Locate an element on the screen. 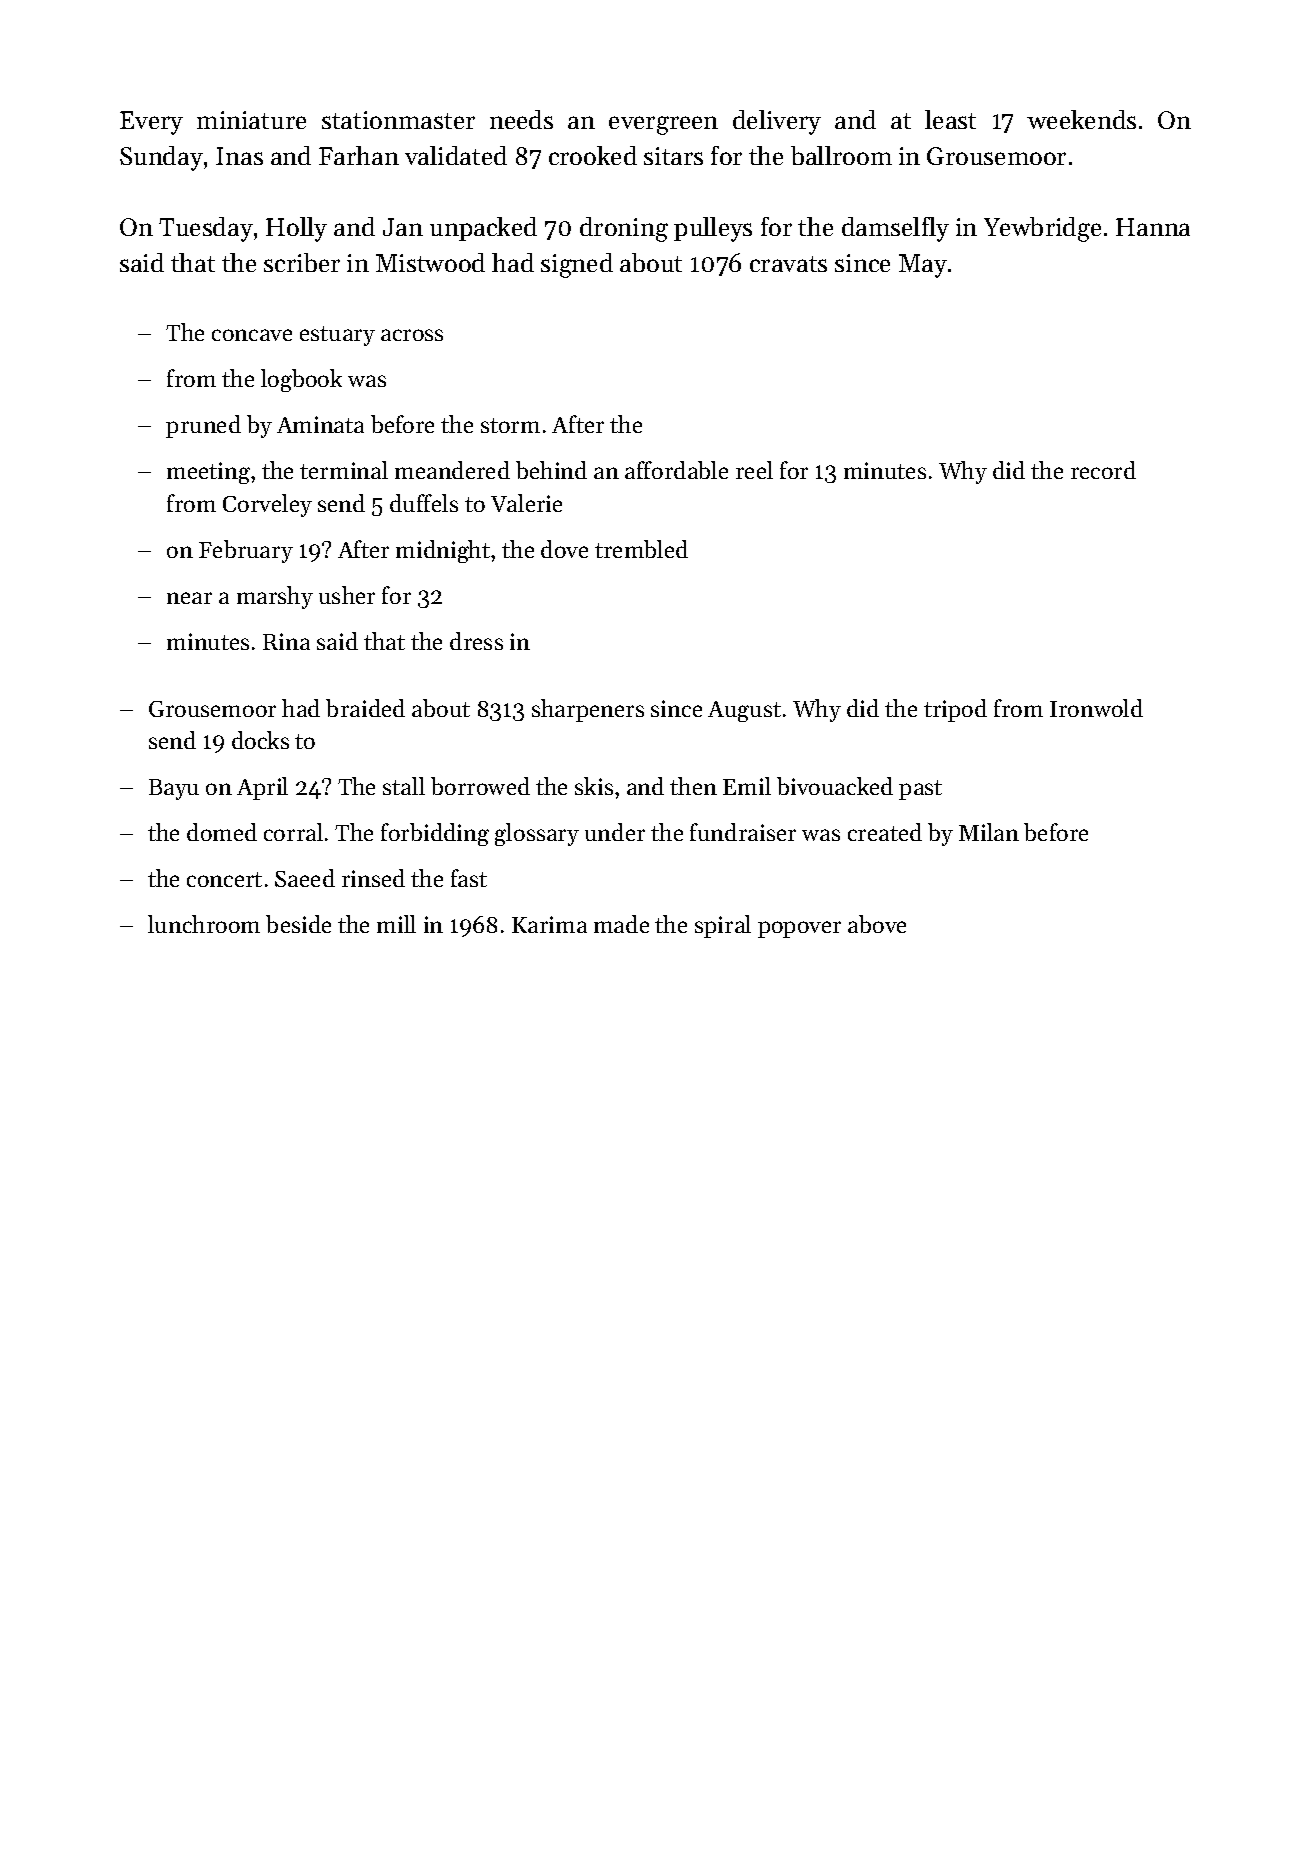  fundraiser is located at coordinates (743, 832).
